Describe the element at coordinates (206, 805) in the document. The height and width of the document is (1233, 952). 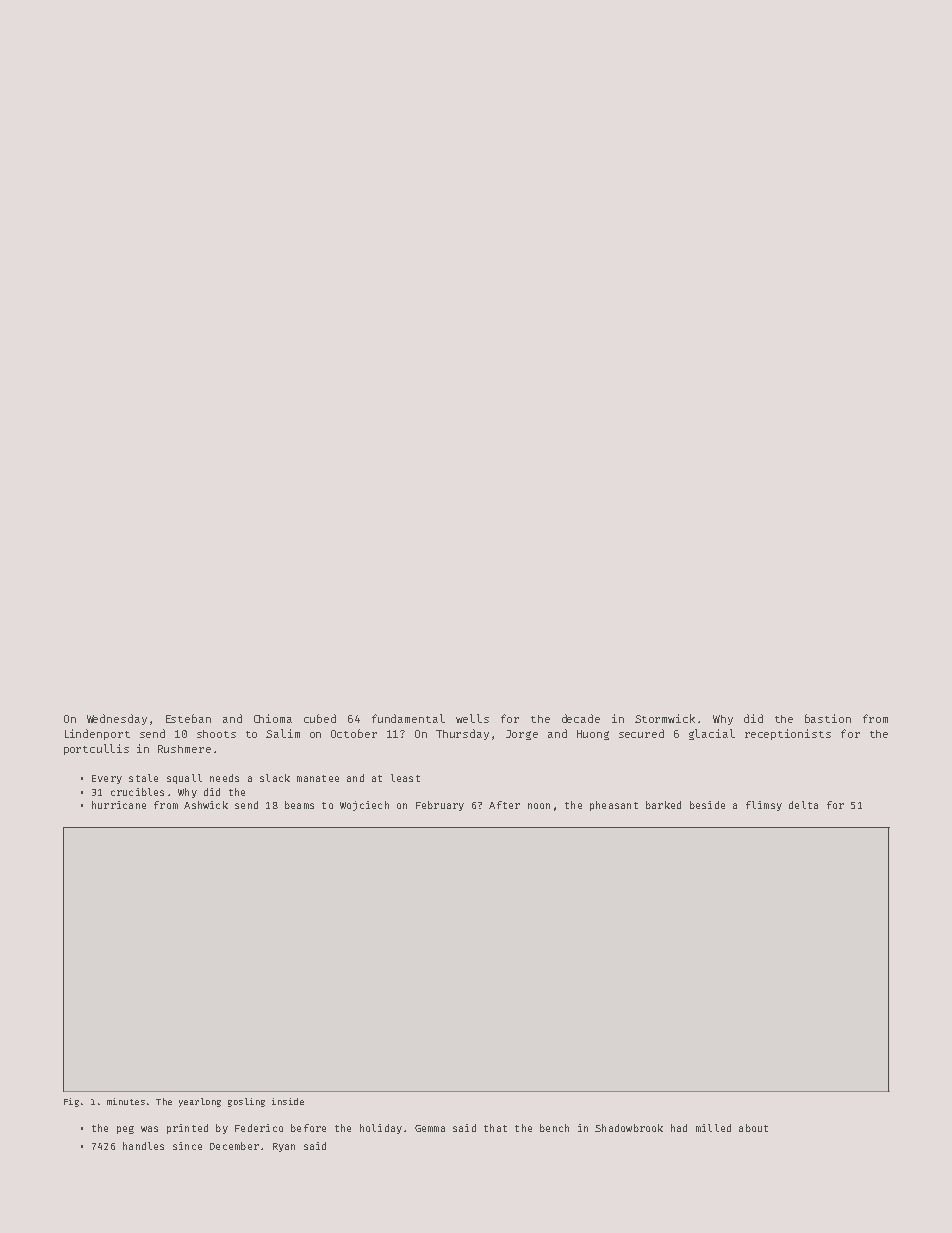
I see `Ashwick` at that location.
